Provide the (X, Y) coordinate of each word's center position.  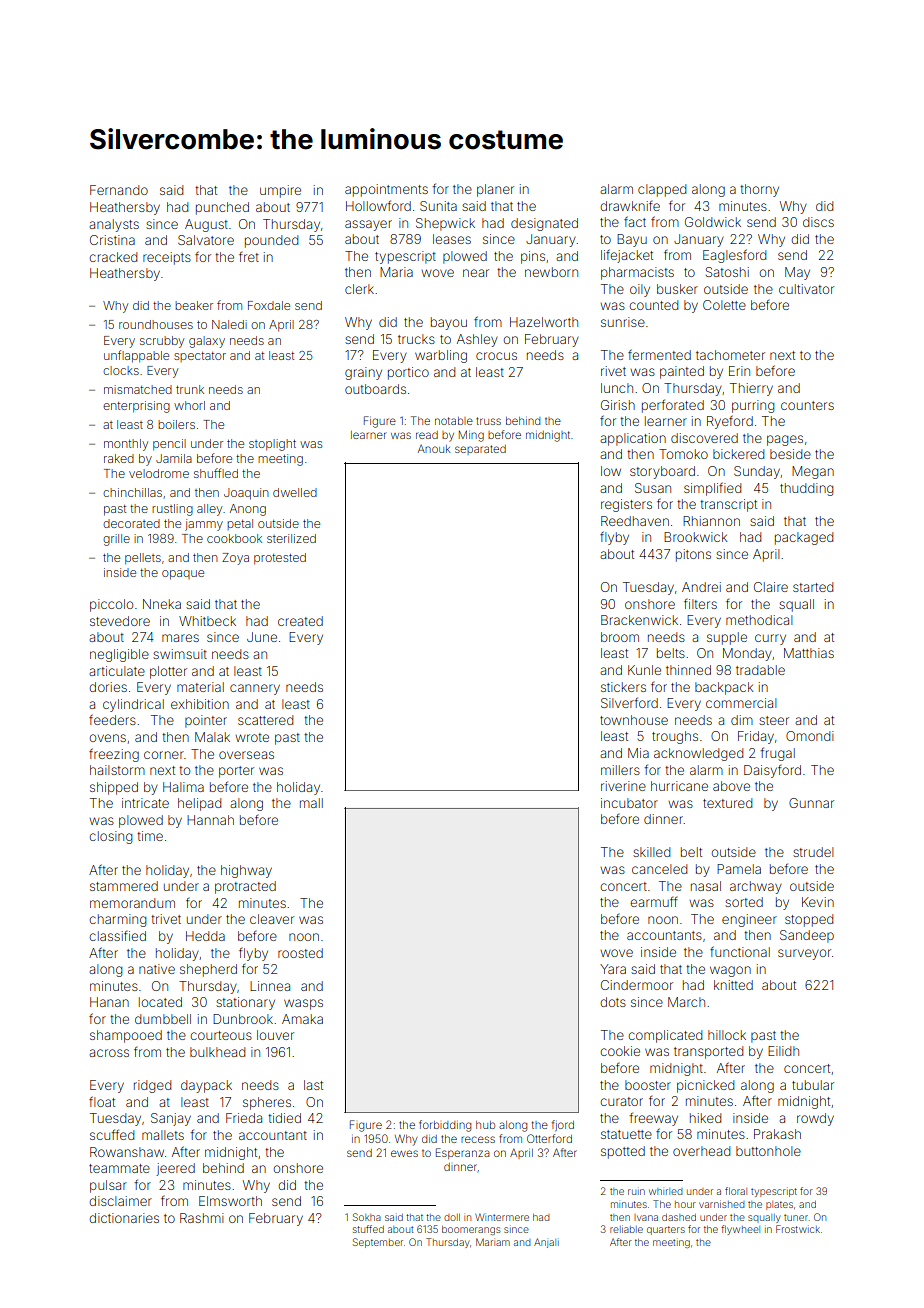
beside (790, 454)
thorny (759, 190)
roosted (300, 953)
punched (222, 208)
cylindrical (133, 705)
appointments (386, 190)
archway (756, 887)
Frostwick (798, 1229)
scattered (265, 720)
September (378, 1243)
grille (116, 540)
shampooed (126, 1036)
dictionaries (124, 1218)
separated (480, 450)
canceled (659, 869)
